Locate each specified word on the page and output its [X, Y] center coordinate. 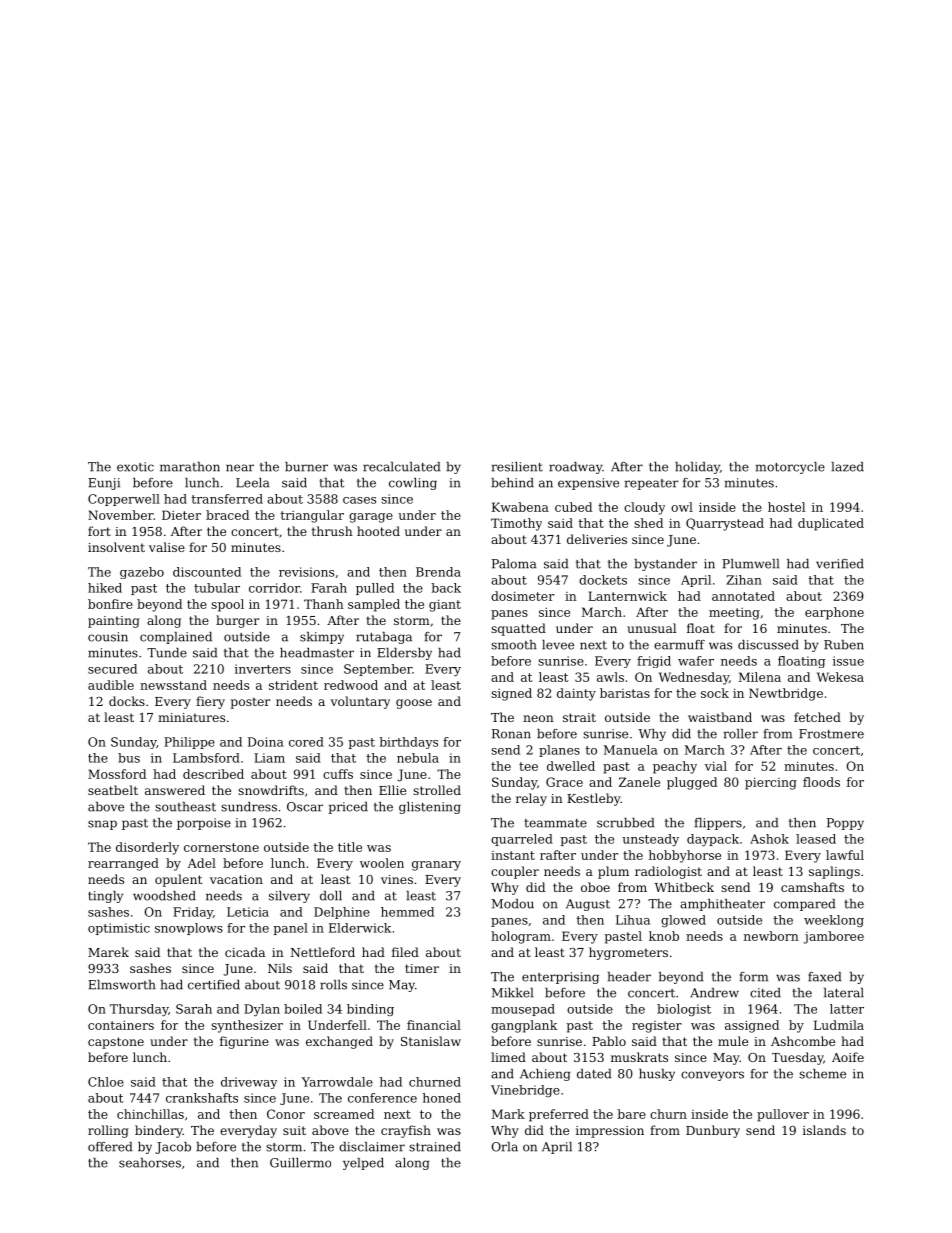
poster [250, 703]
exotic [135, 467]
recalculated [401, 467]
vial [716, 766]
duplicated [831, 524]
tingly [105, 897]
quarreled [522, 840]
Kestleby [594, 799]
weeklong [834, 921]
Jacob [173, 1148]
